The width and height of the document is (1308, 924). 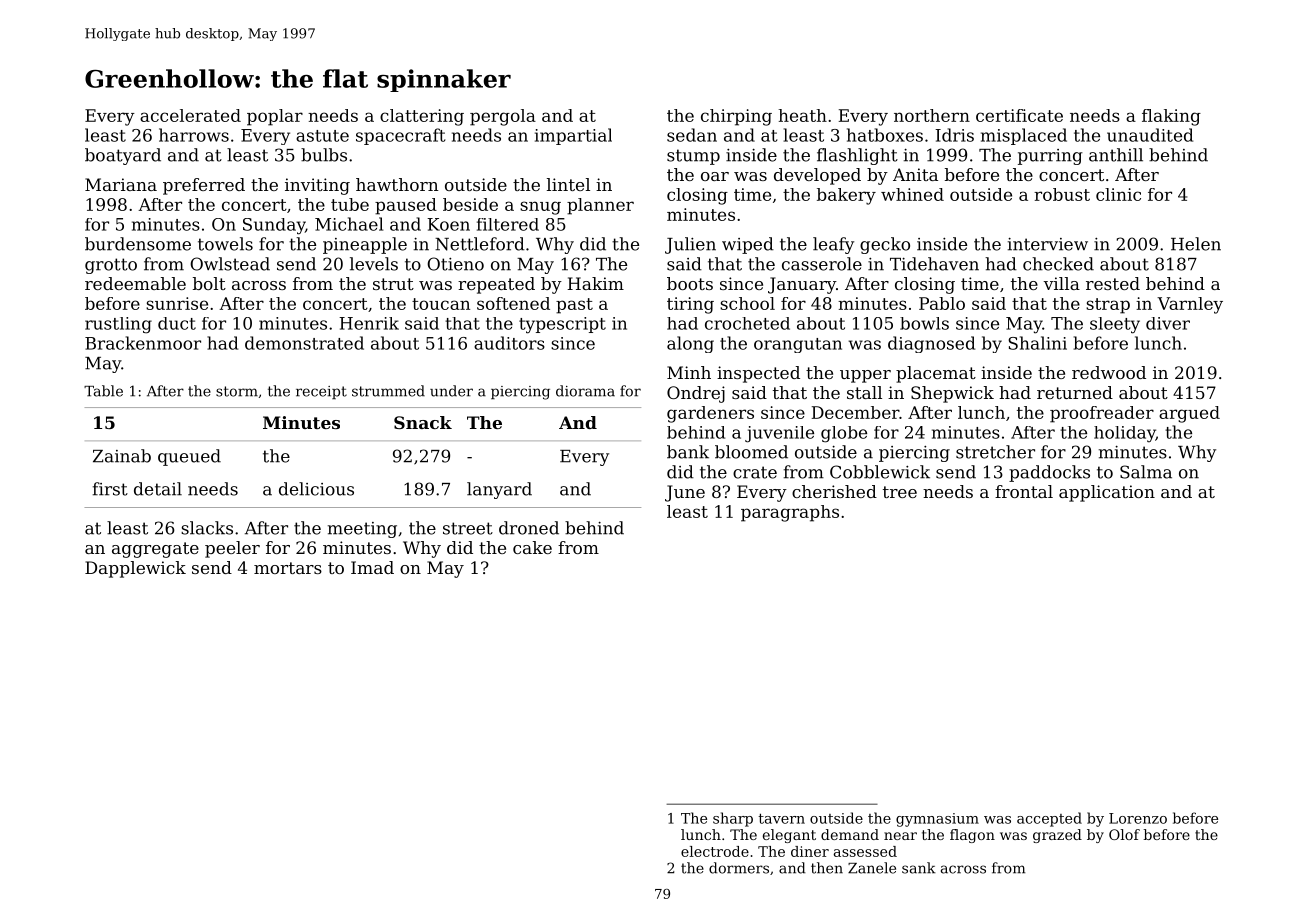 What do you see at coordinates (685, 493) in the document?
I see `June` at bounding box center [685, 493].
